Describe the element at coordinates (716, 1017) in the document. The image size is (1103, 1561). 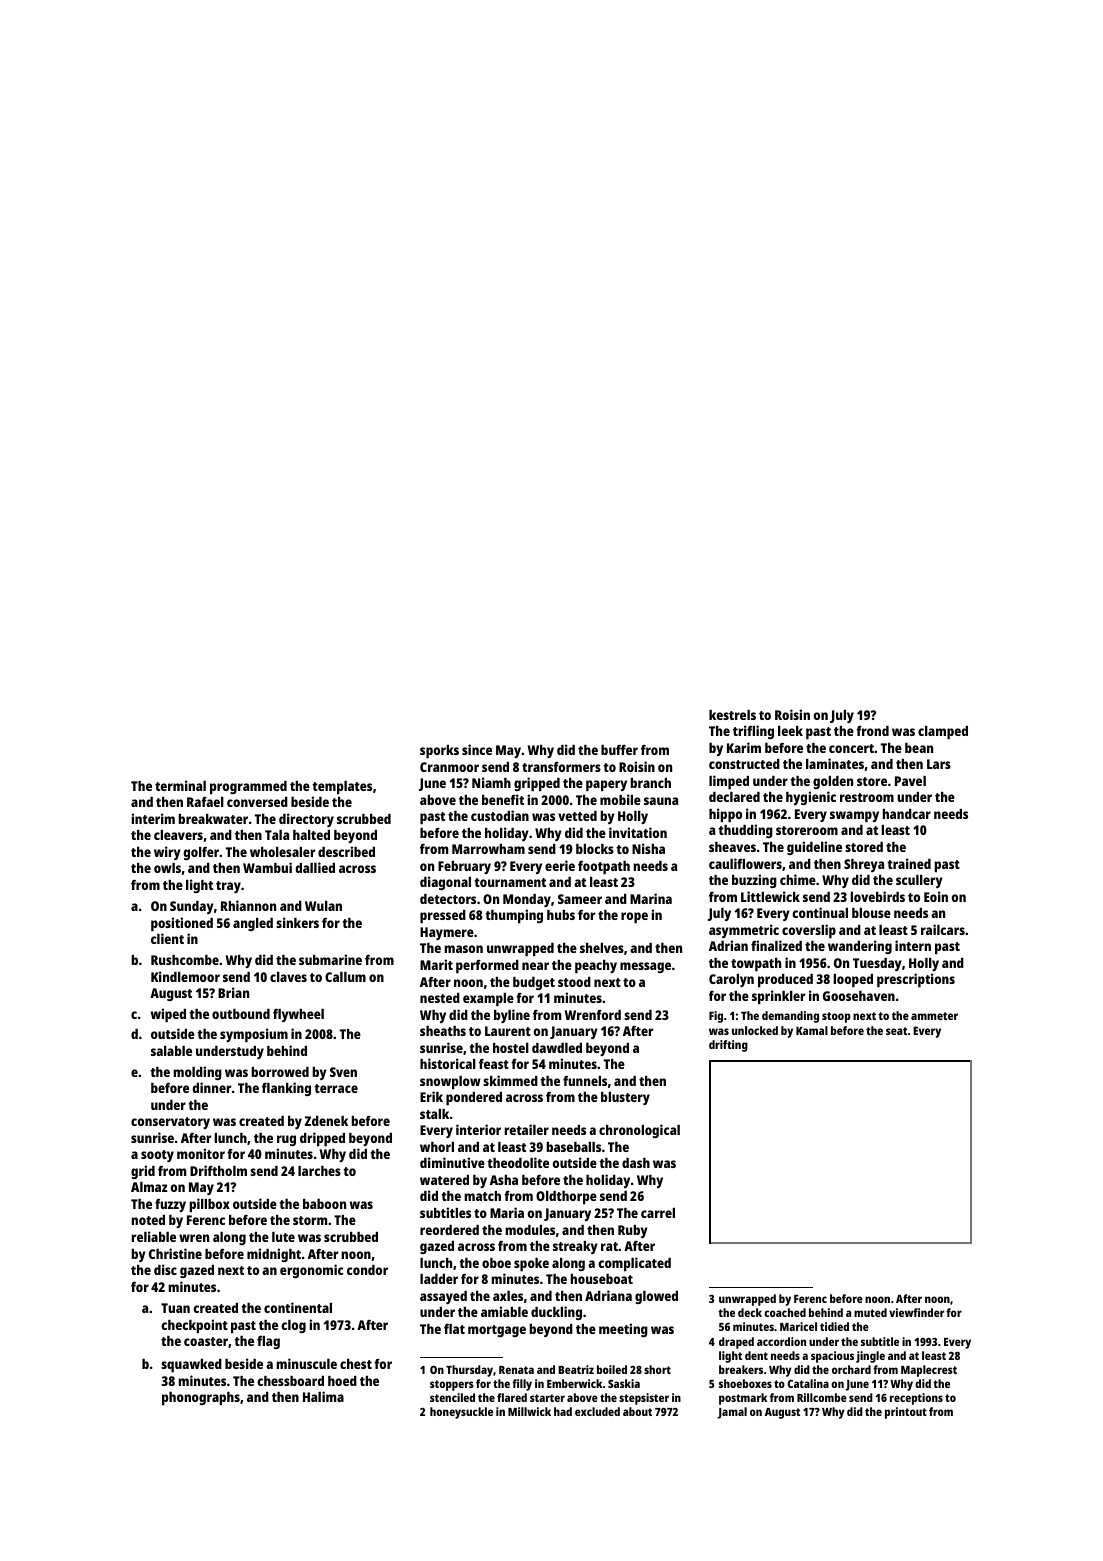
I see `Fig` at that location.
